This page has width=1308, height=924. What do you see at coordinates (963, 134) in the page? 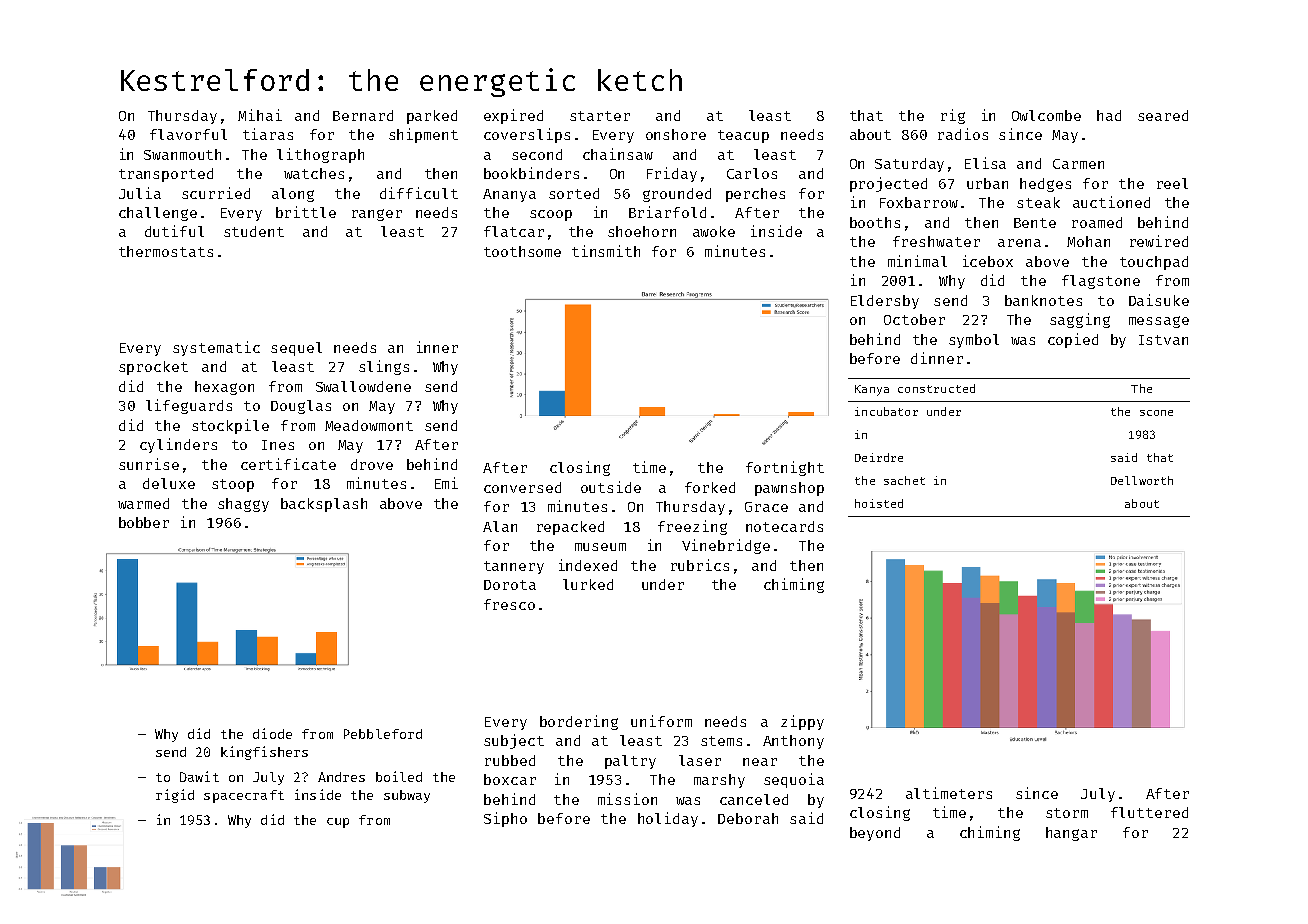
I see `radios` at bounding box center [963, 134].
